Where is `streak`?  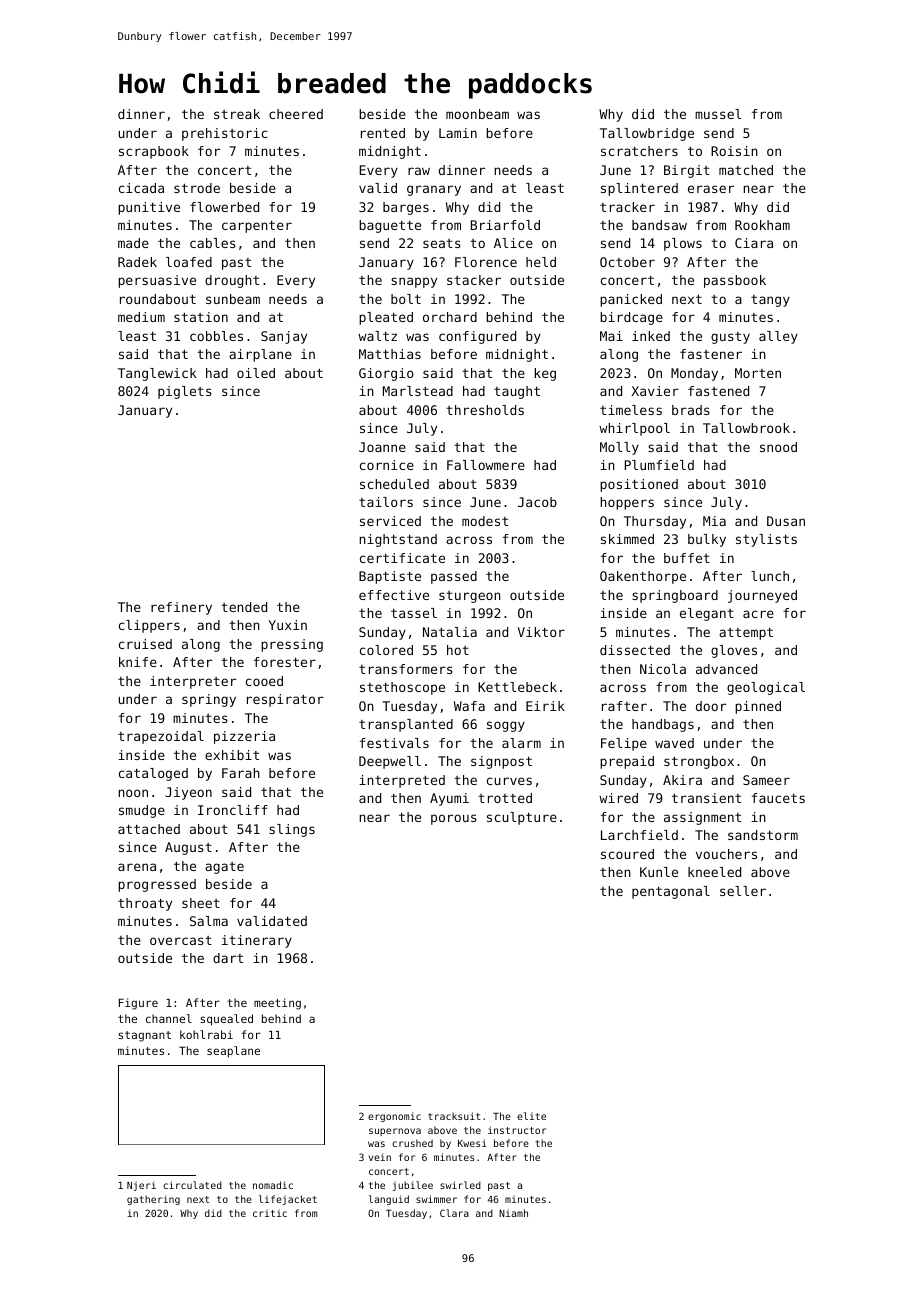
streak is located at coordinates (237, 114).
